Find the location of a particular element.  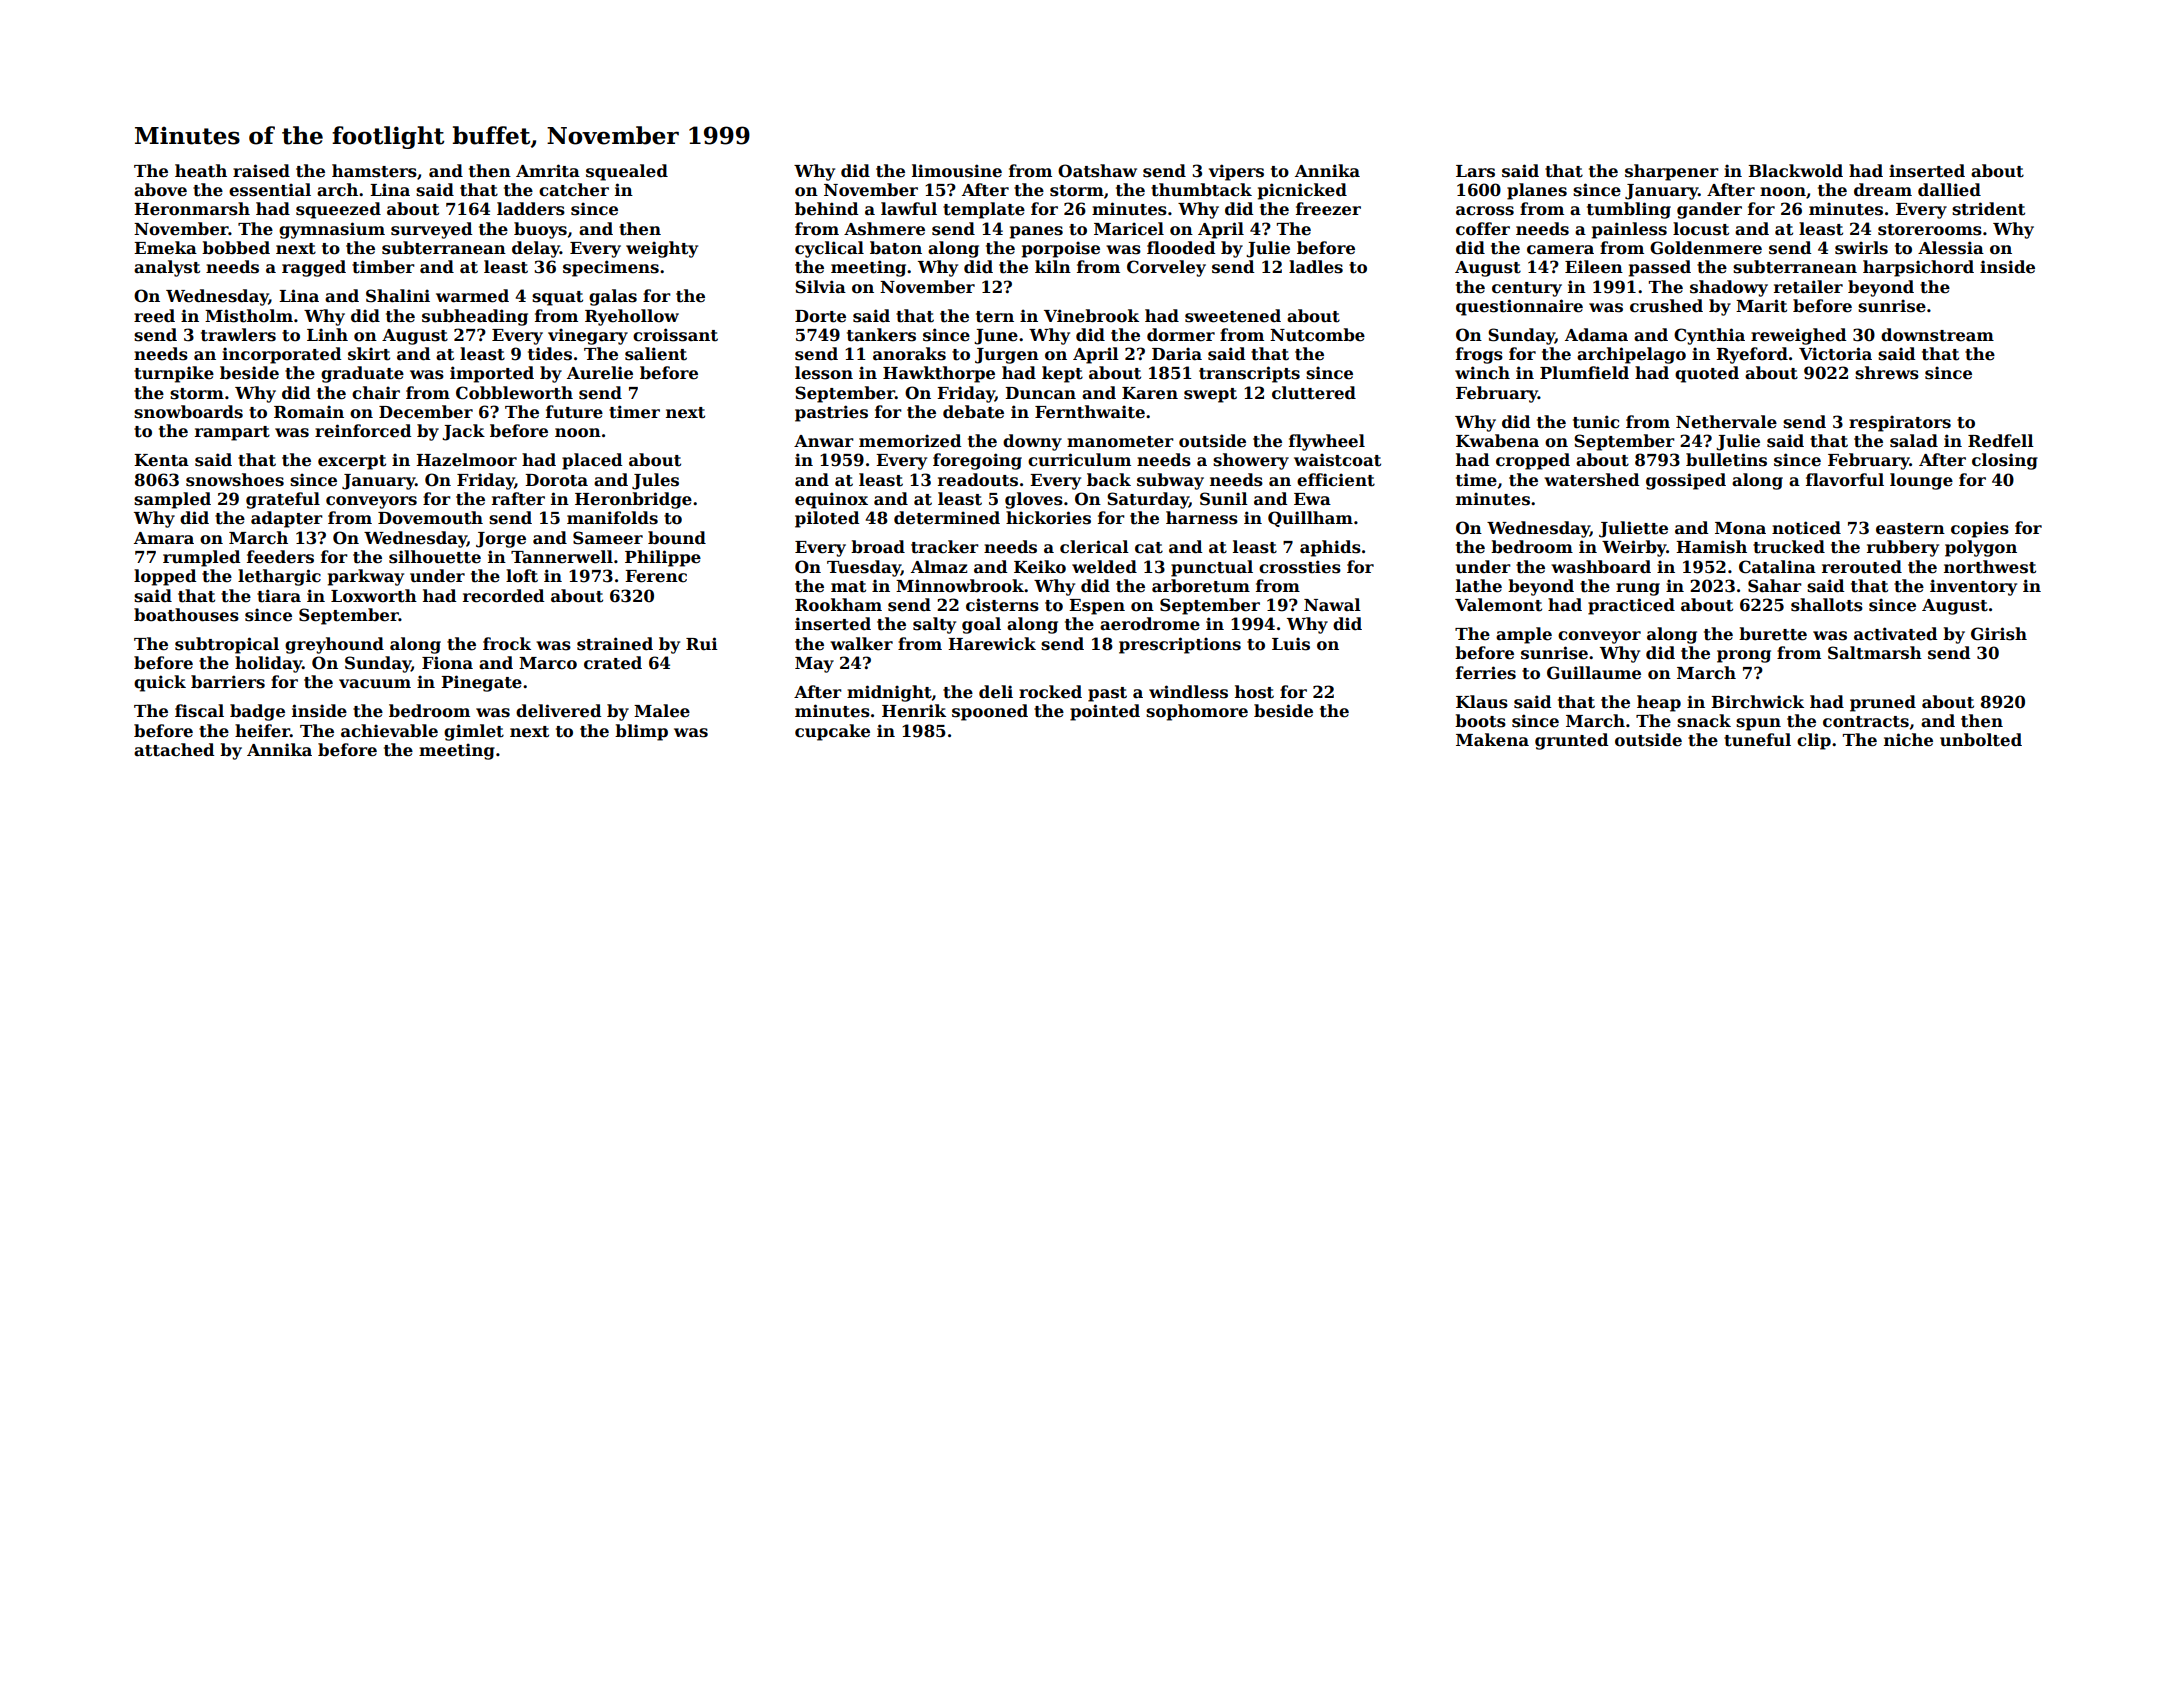

debate is located at coordinates (973, 412).
